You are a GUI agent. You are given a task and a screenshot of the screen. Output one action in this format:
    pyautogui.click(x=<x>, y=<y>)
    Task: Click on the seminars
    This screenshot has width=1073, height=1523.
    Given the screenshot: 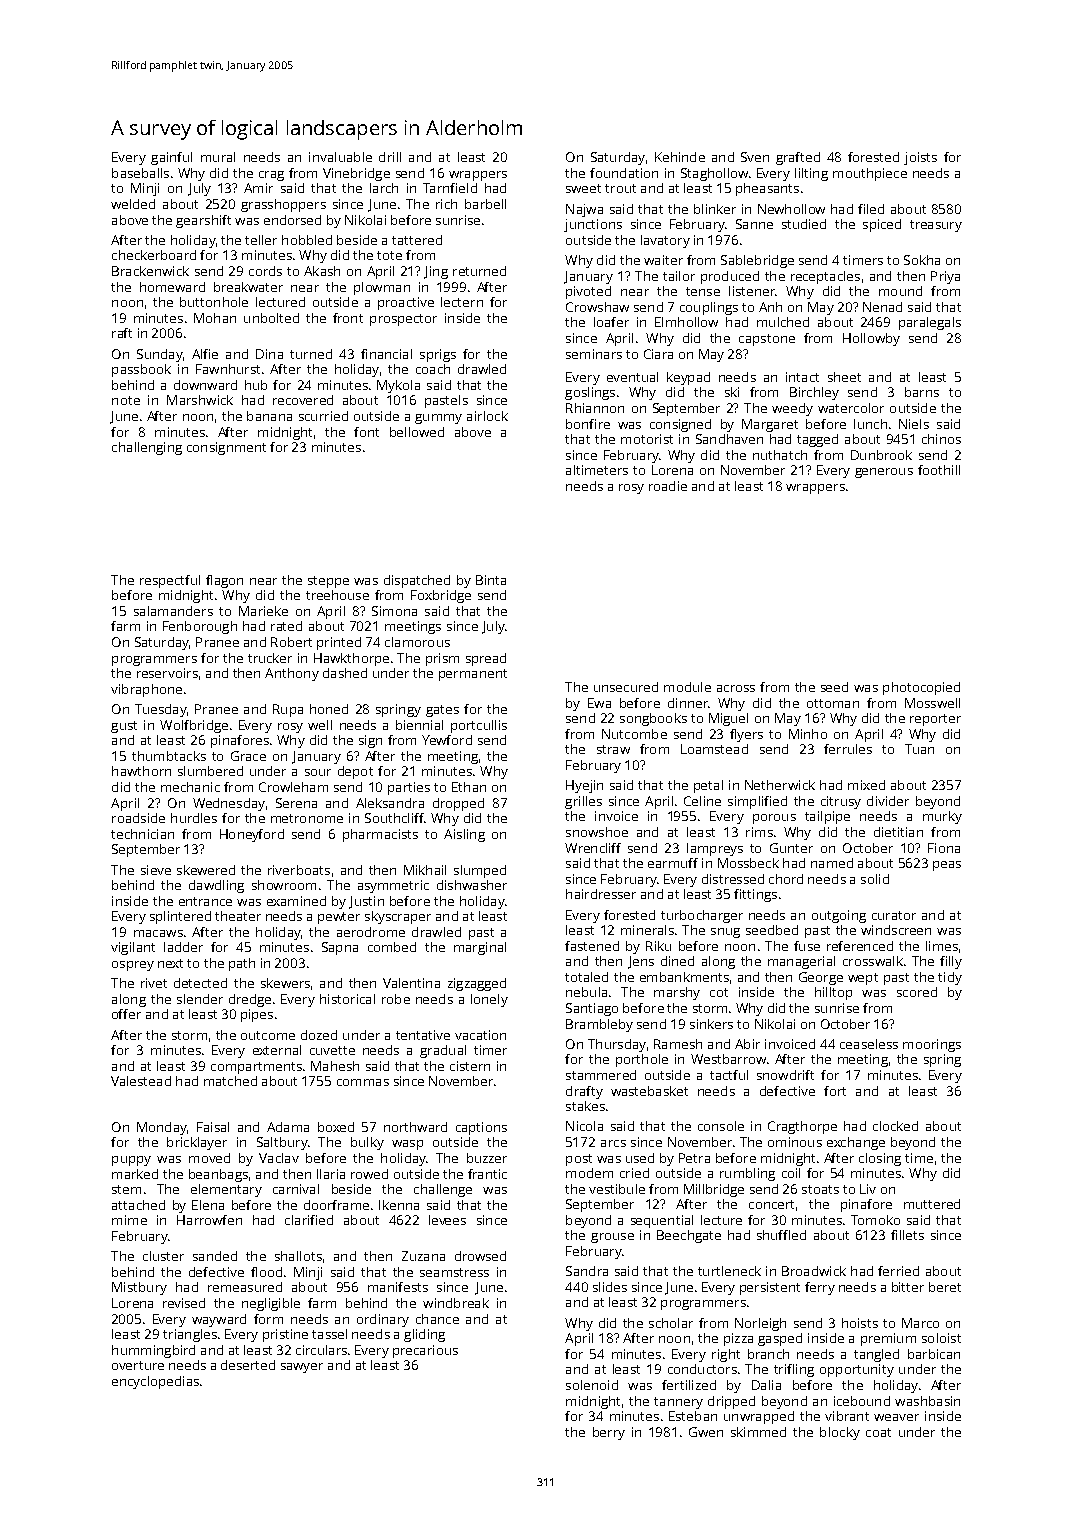 What is the action you would take?
    pyautogui.click(x=594, y=354)
